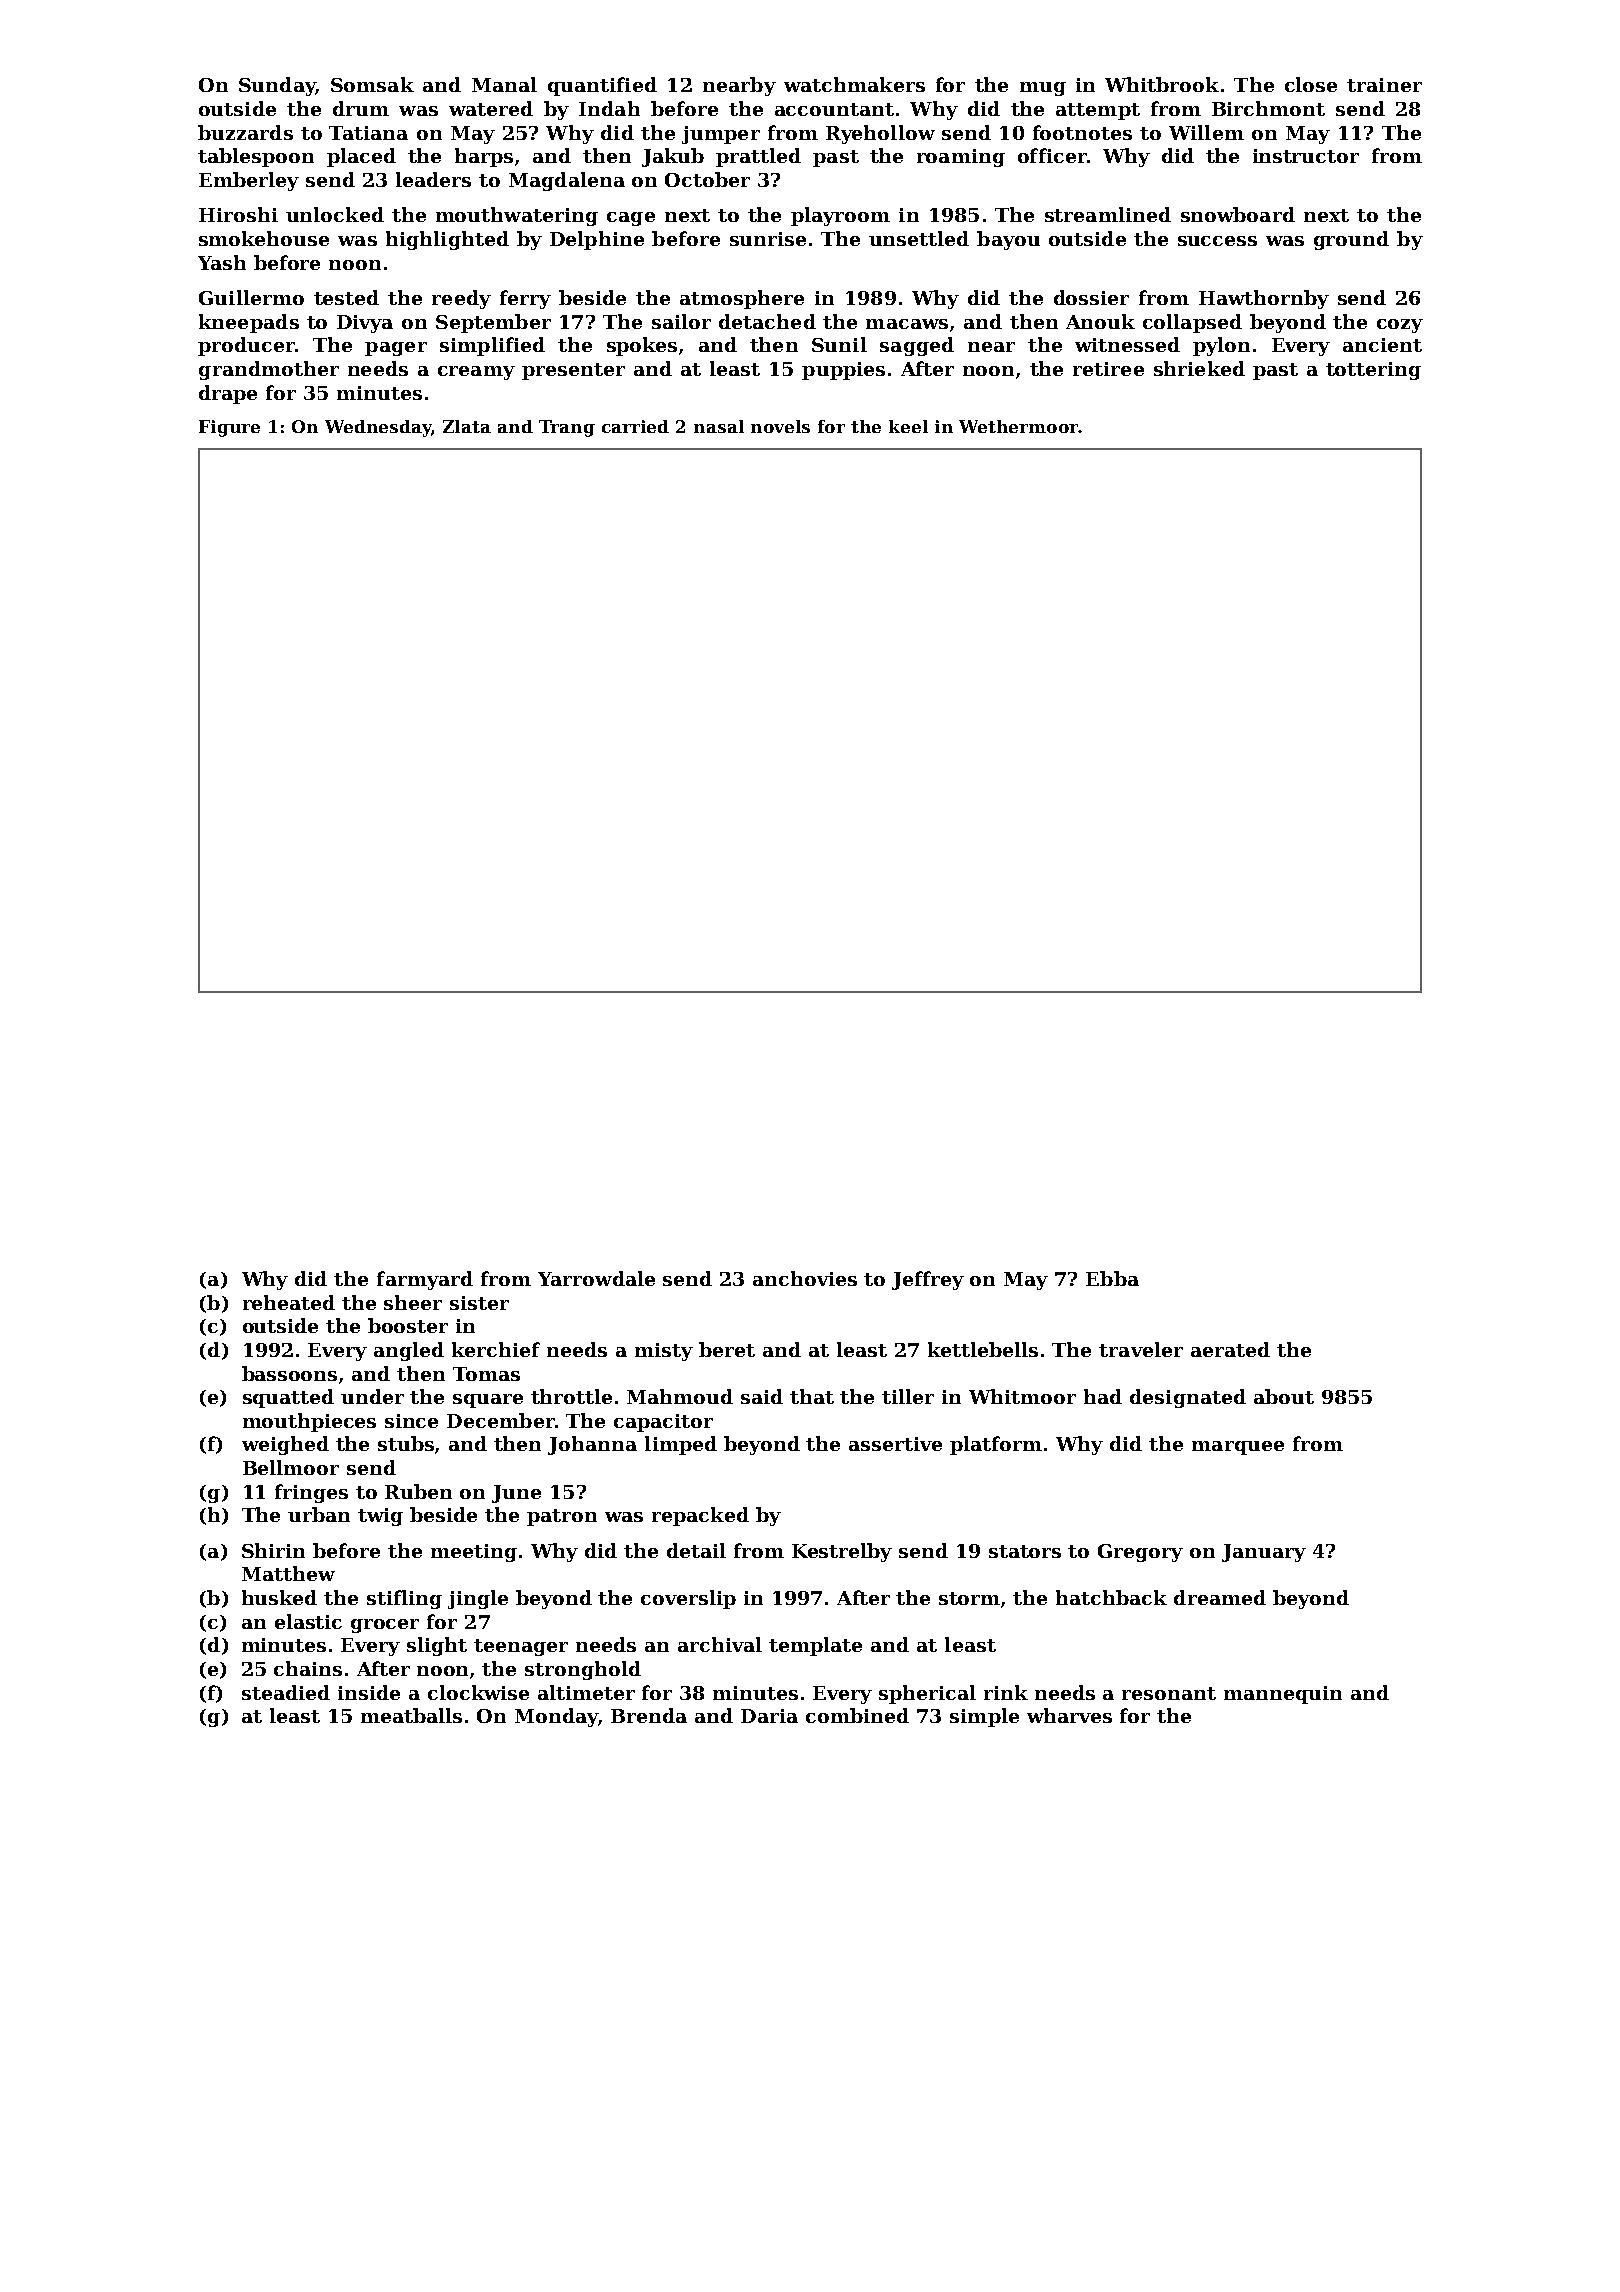 This document has height=2292, width=1620. Describe the element at coordinates (805, 1278) in the document. I see `anchovies` at that location.
